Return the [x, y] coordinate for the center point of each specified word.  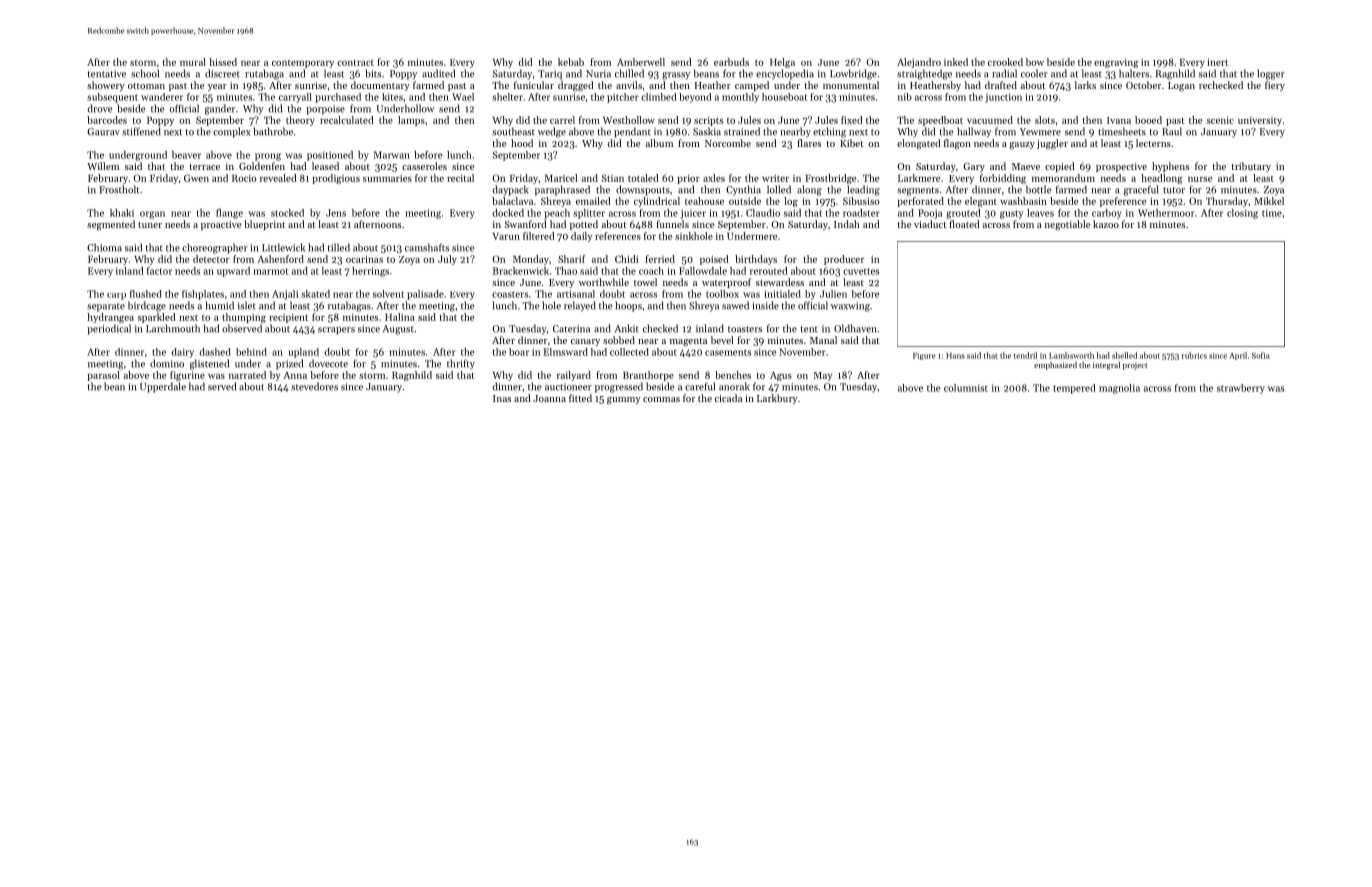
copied [1060, 167]
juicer [693, 214]
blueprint [264, 225]
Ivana [1119, 120]
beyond [695, 98]
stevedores [314, 386]
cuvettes [861, 271]
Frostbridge [830, 179]
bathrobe [273, 131]
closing [1242, 214]
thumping [244, 318]
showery [106, 86]
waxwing [850, 307]
